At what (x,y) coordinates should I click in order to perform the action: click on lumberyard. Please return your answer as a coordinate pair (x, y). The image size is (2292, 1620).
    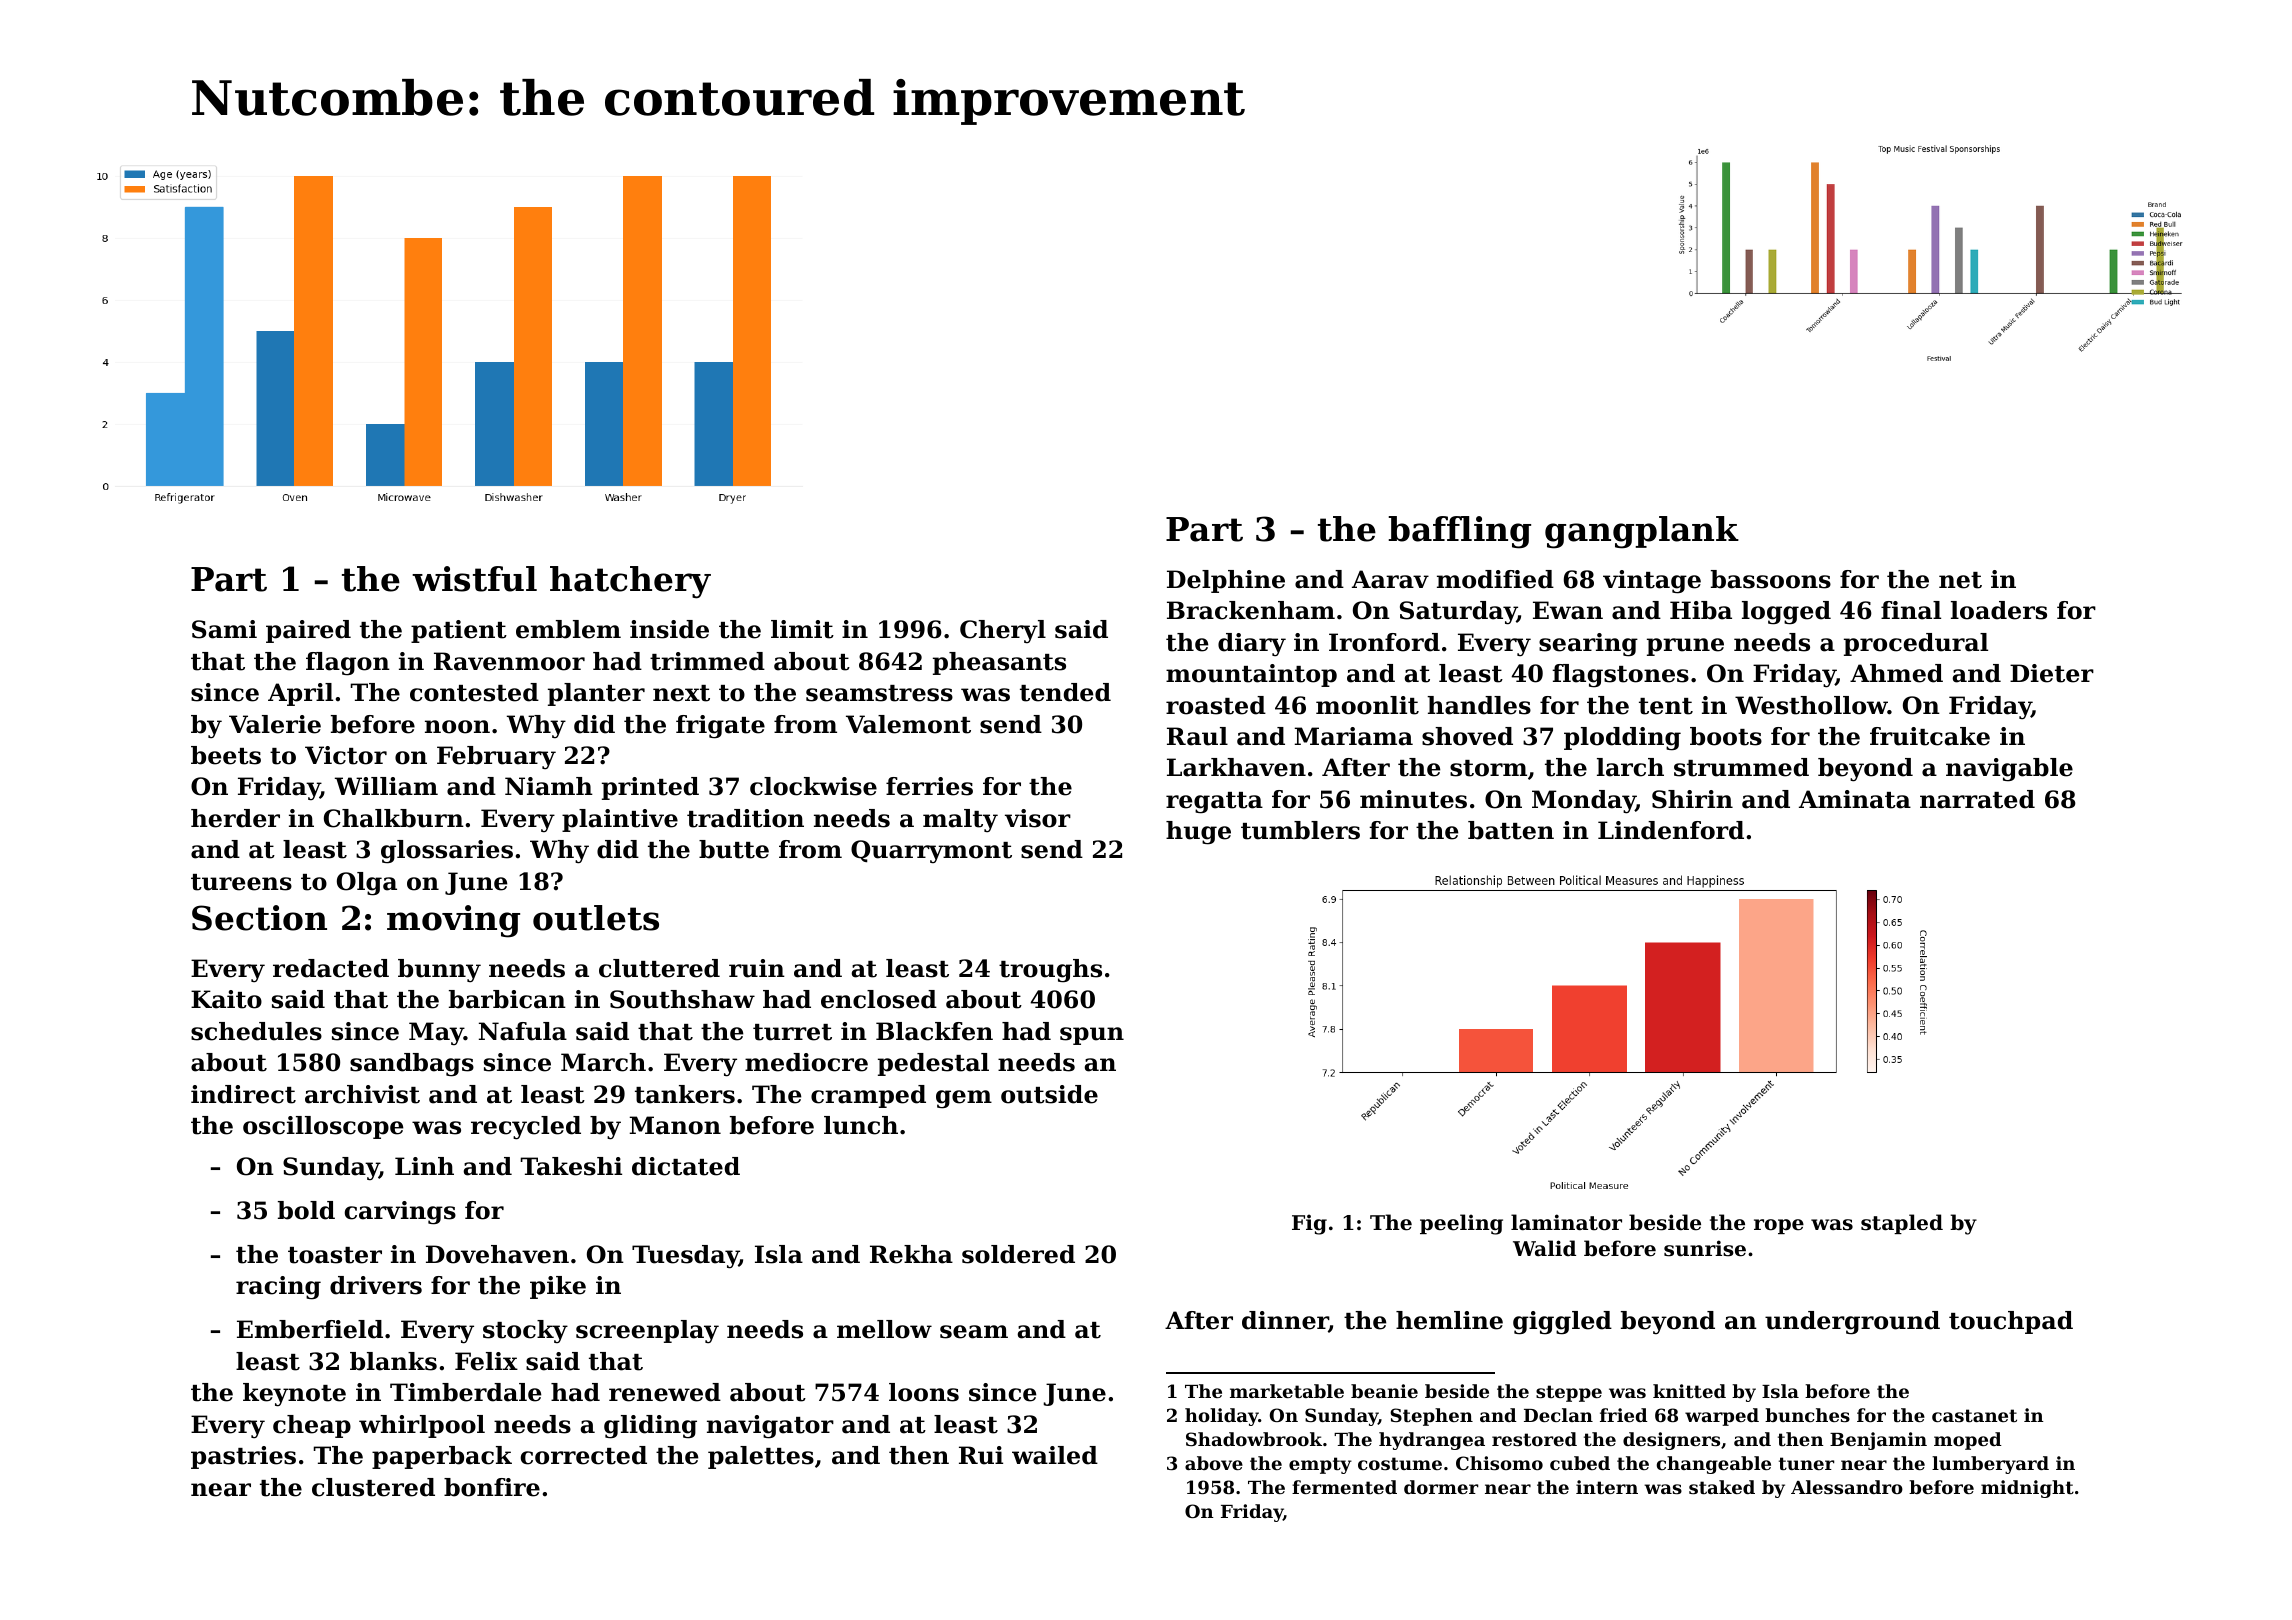
    Looking at the image, I should click on (1990, 1465).
